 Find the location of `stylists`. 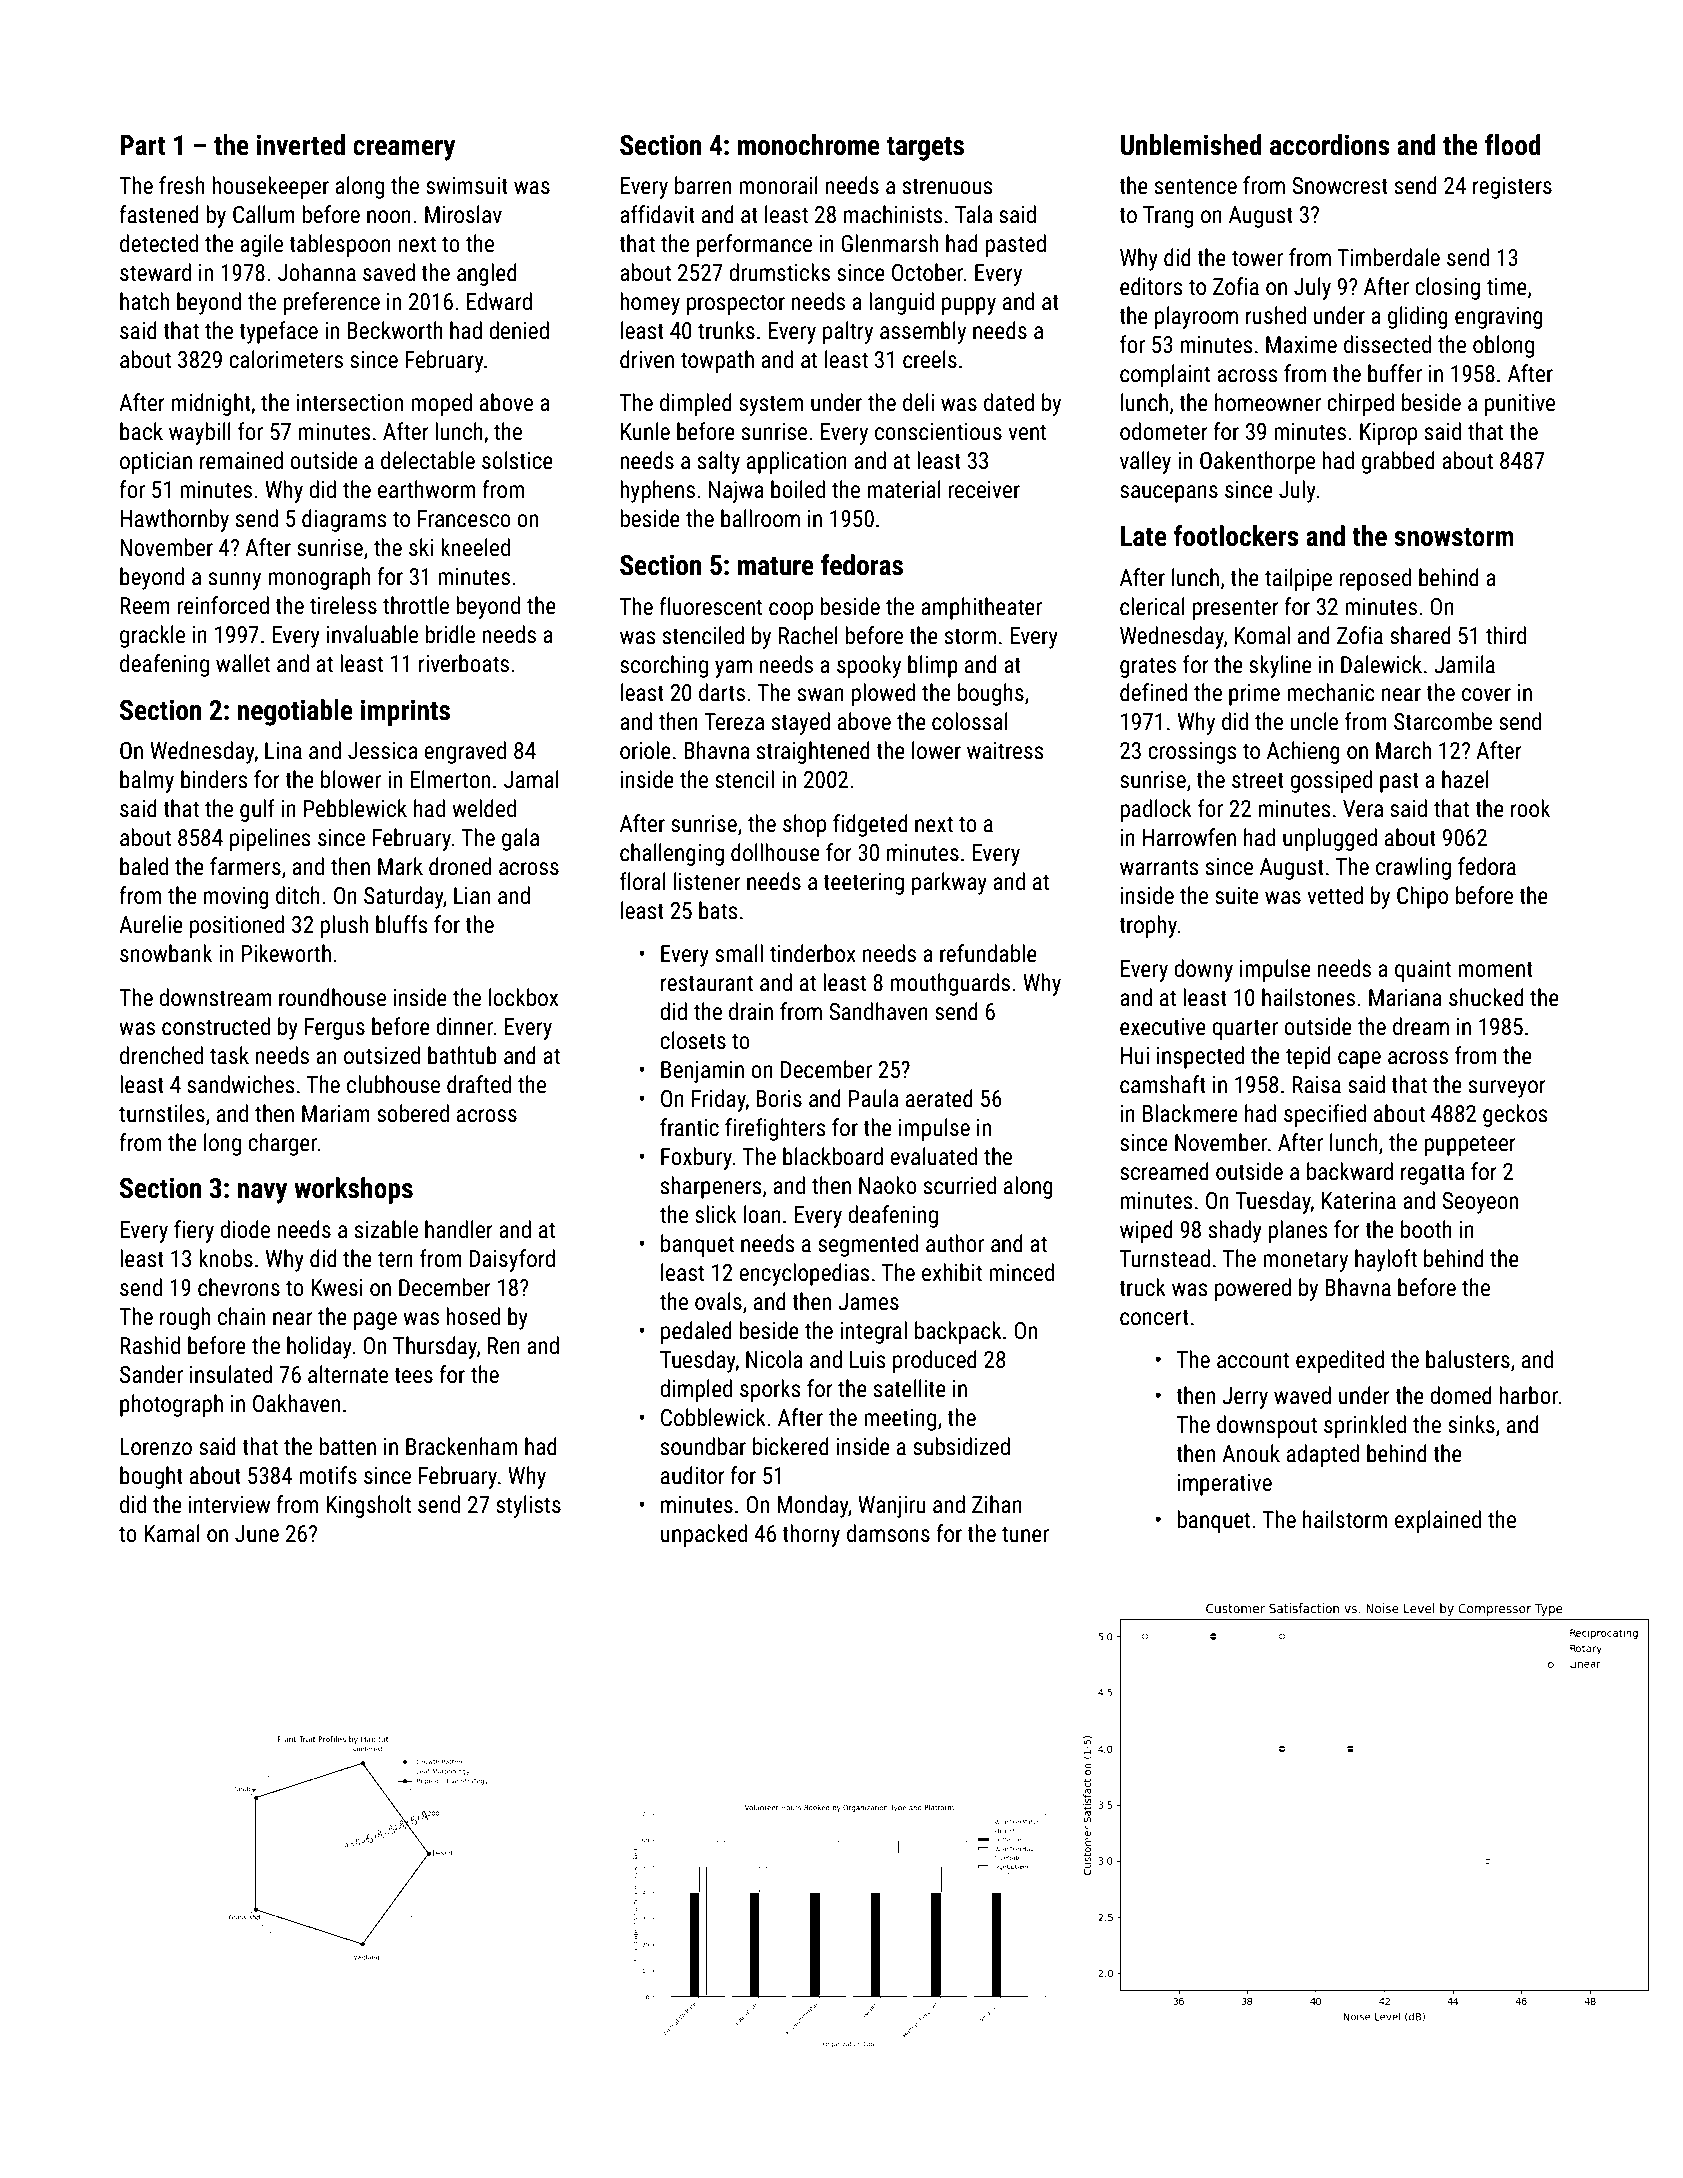

stylists is located at coordinates (528, 1506).
